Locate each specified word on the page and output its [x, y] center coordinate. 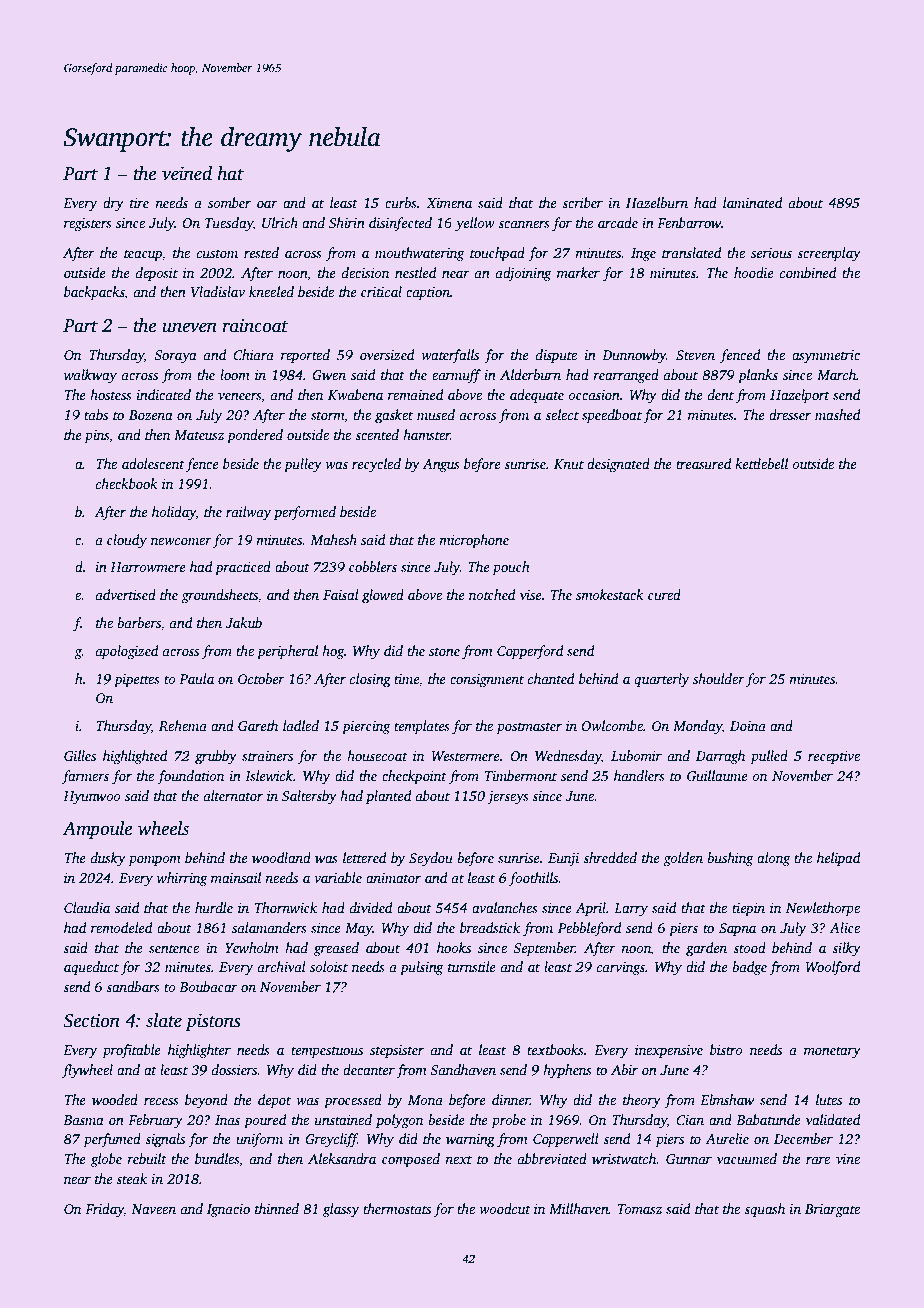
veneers [239, 396]
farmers [85, 777]
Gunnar [689, 1159]
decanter [369, 1069]
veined [187, 173]
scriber [582, 202]
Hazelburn [657, 202]
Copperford [530, 652]
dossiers [235, 1069]
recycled [376, 465]
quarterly [661, 680]
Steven [695, 355]
